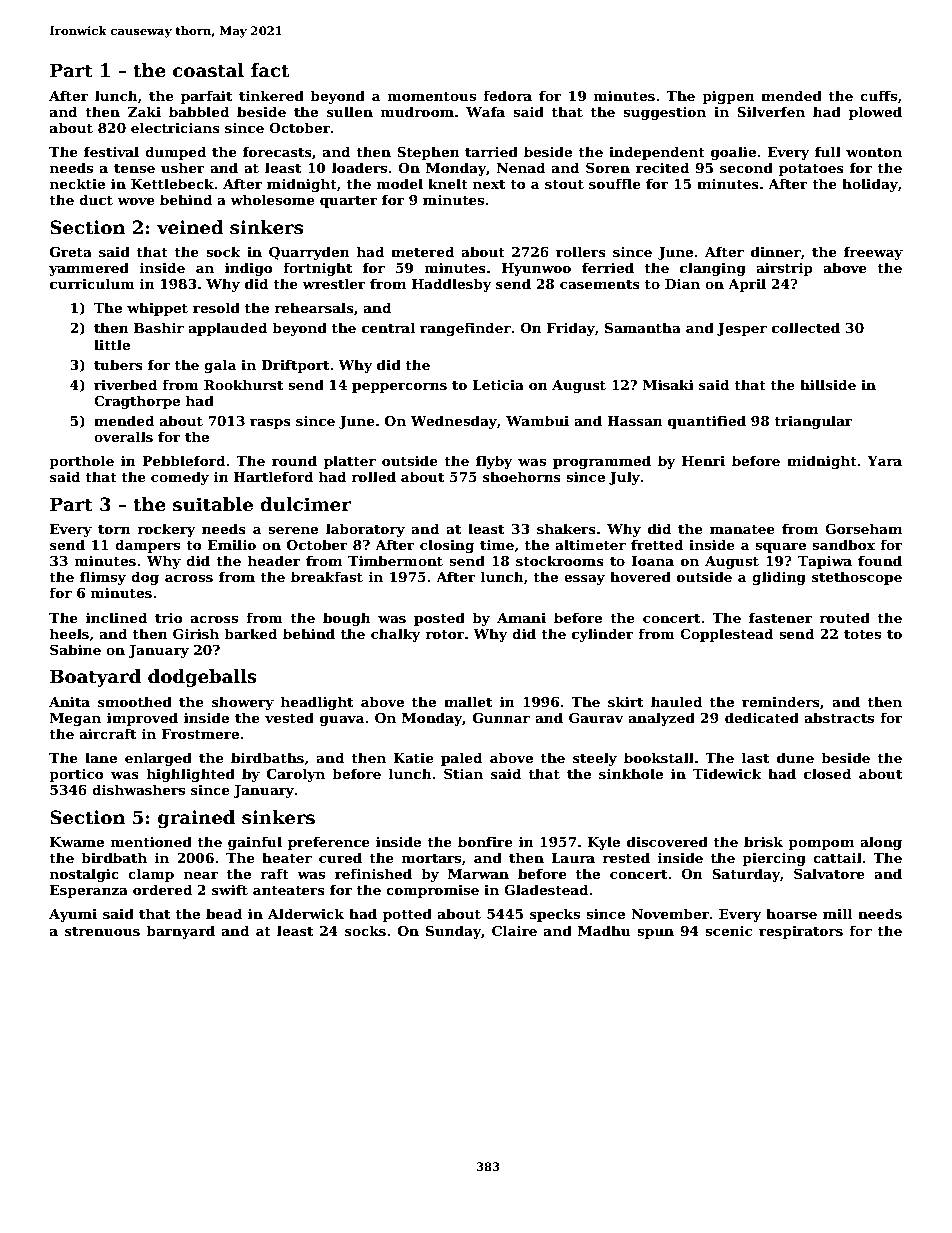  What do you see at coordinates (102, 931) in the document?
I see `strenuous` at bounding box center [102, 931].
